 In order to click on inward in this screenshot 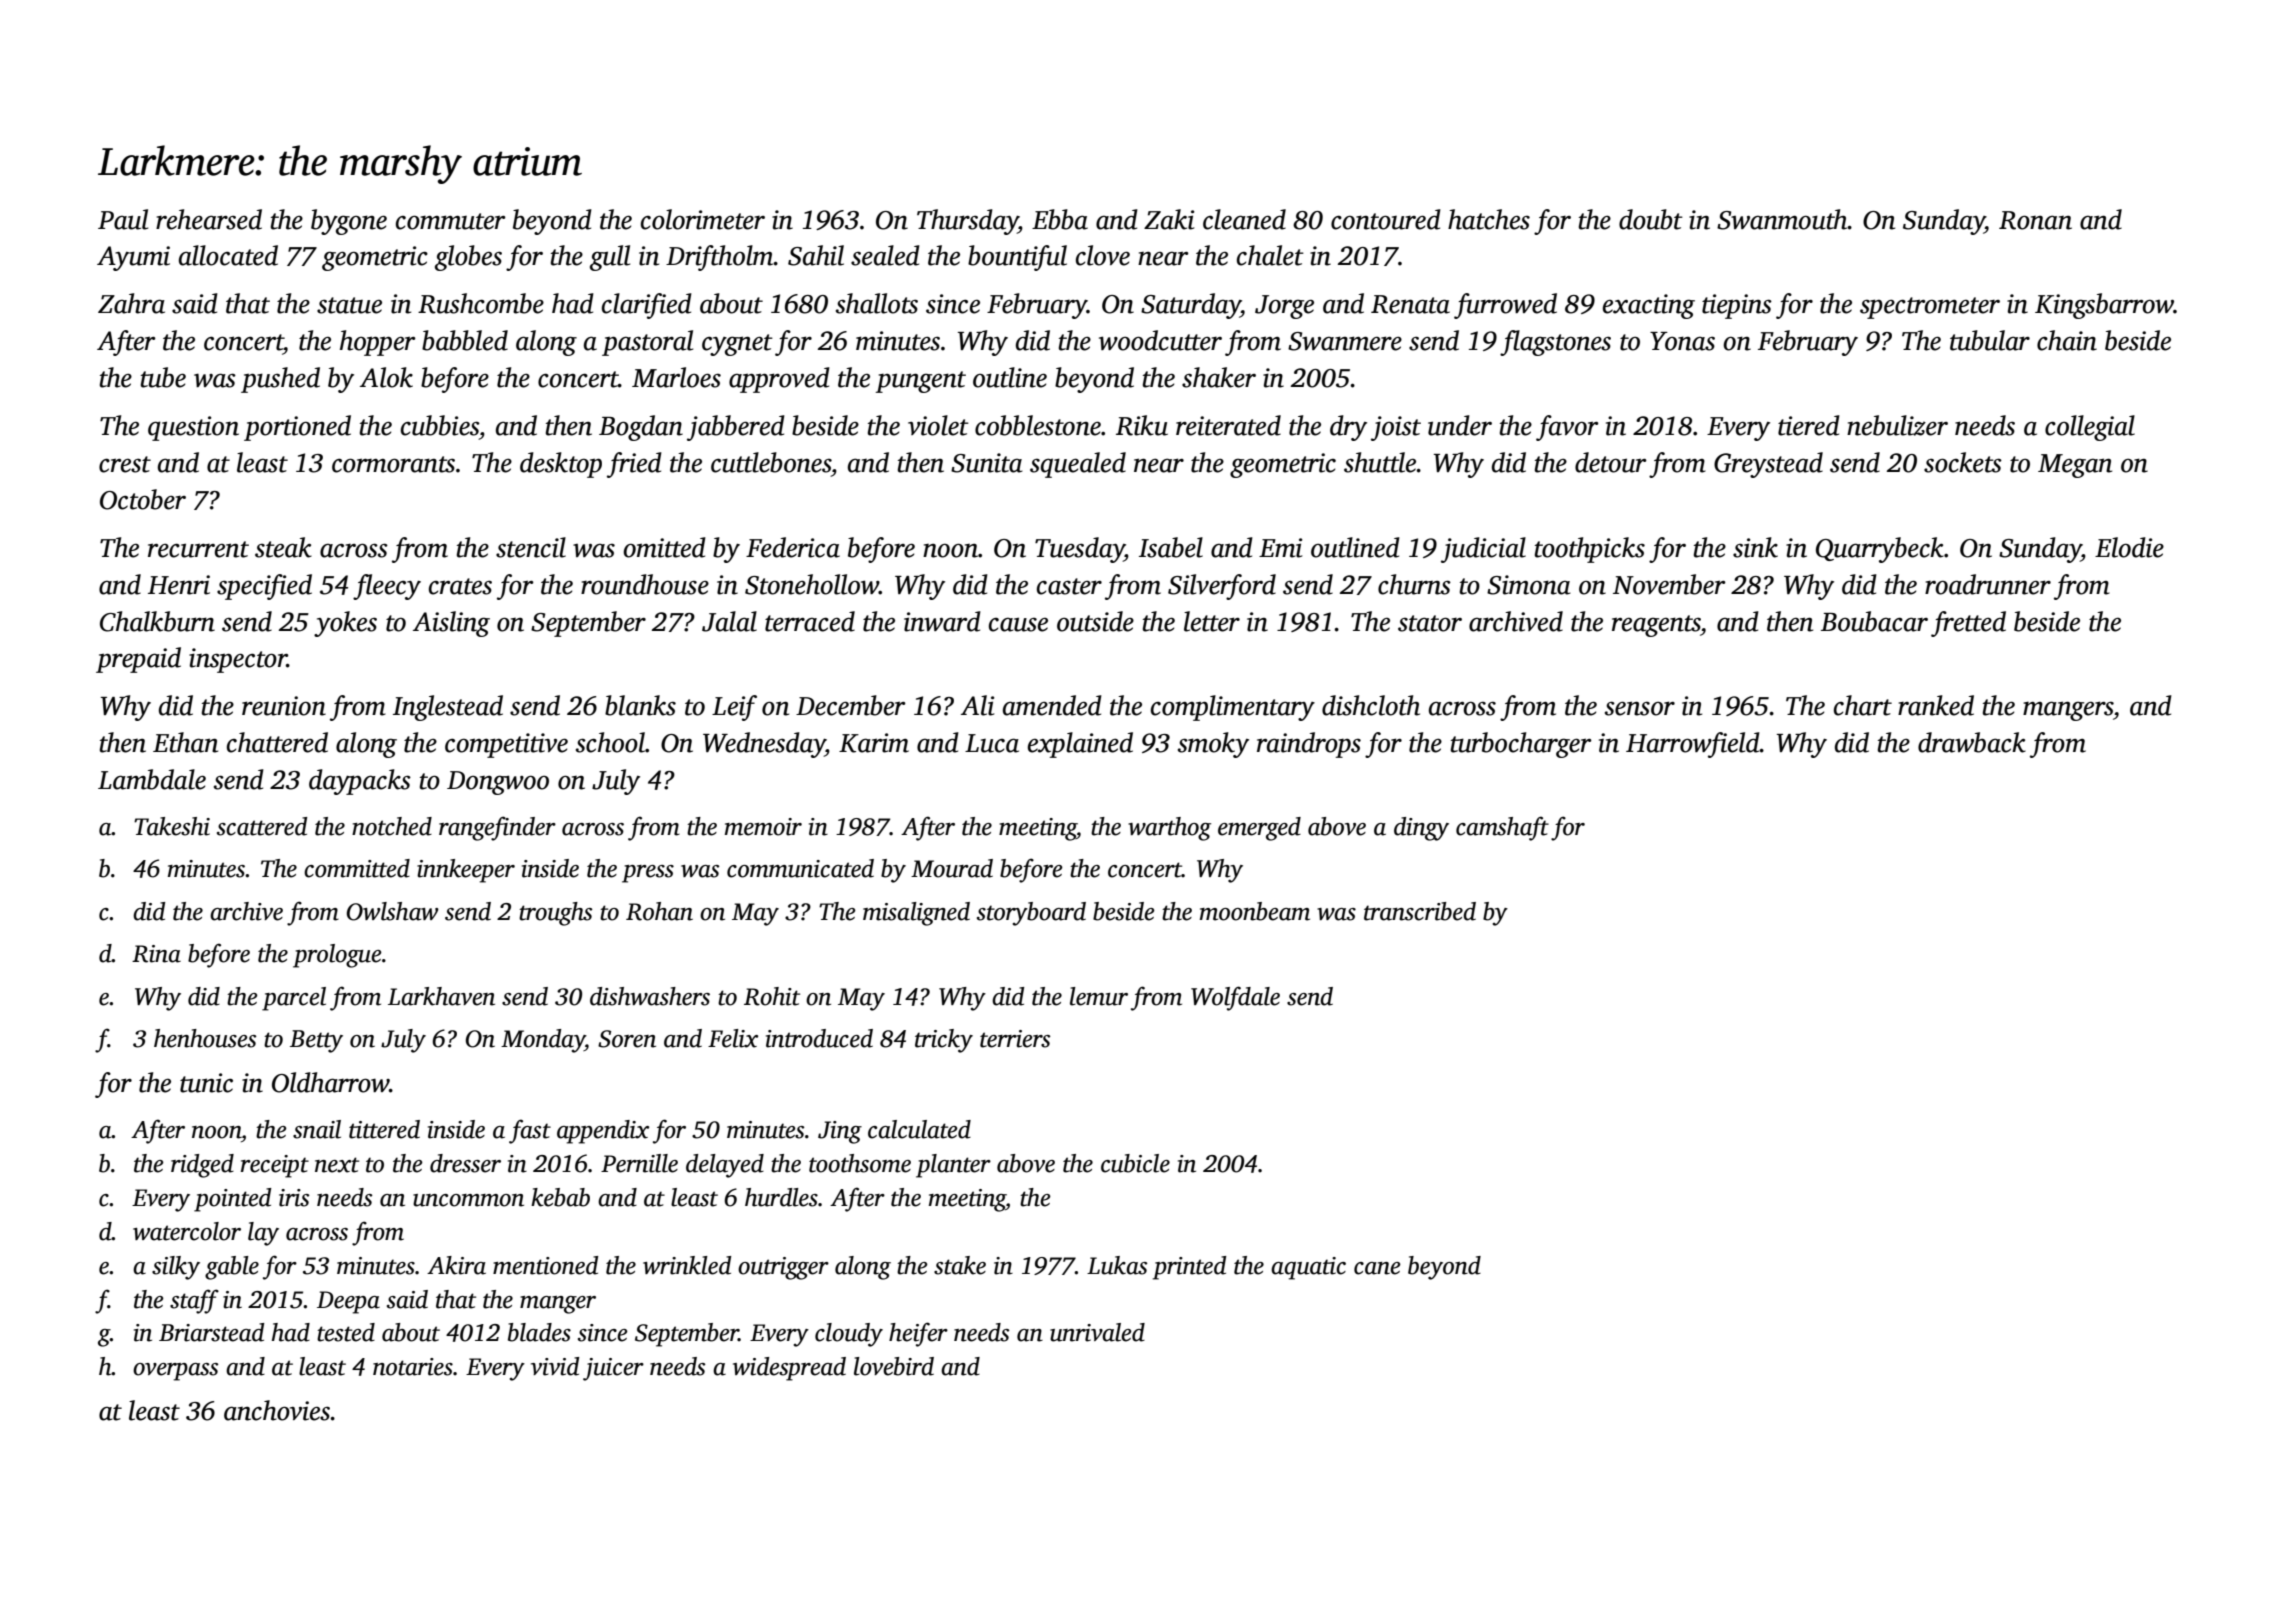, I will do `click(942, 621)`.
